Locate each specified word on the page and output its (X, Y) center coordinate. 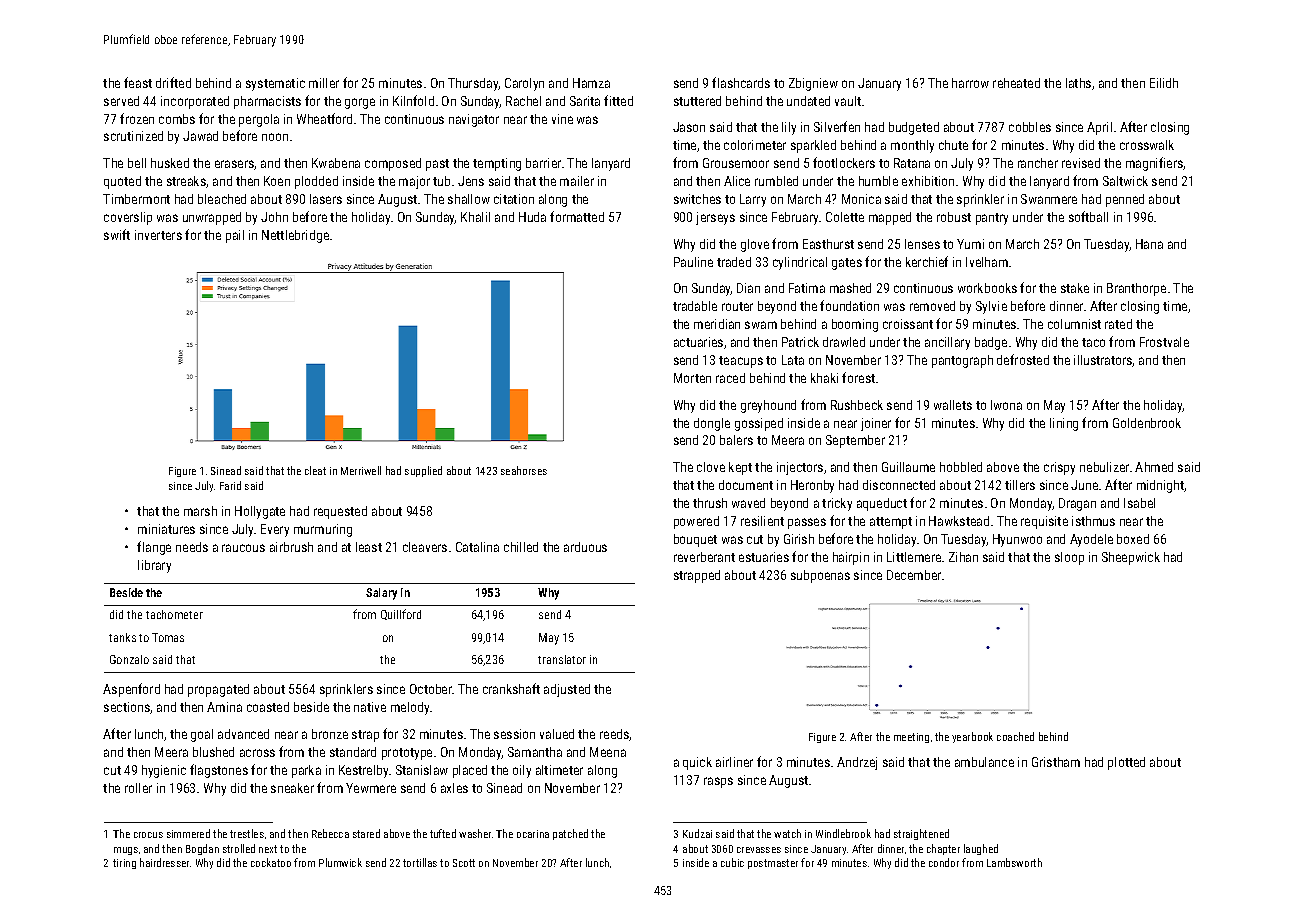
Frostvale (1164, 342)
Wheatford (324, 118)
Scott (464, 863)
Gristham (1056, 762)
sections (127, 708)
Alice (737, 181)
